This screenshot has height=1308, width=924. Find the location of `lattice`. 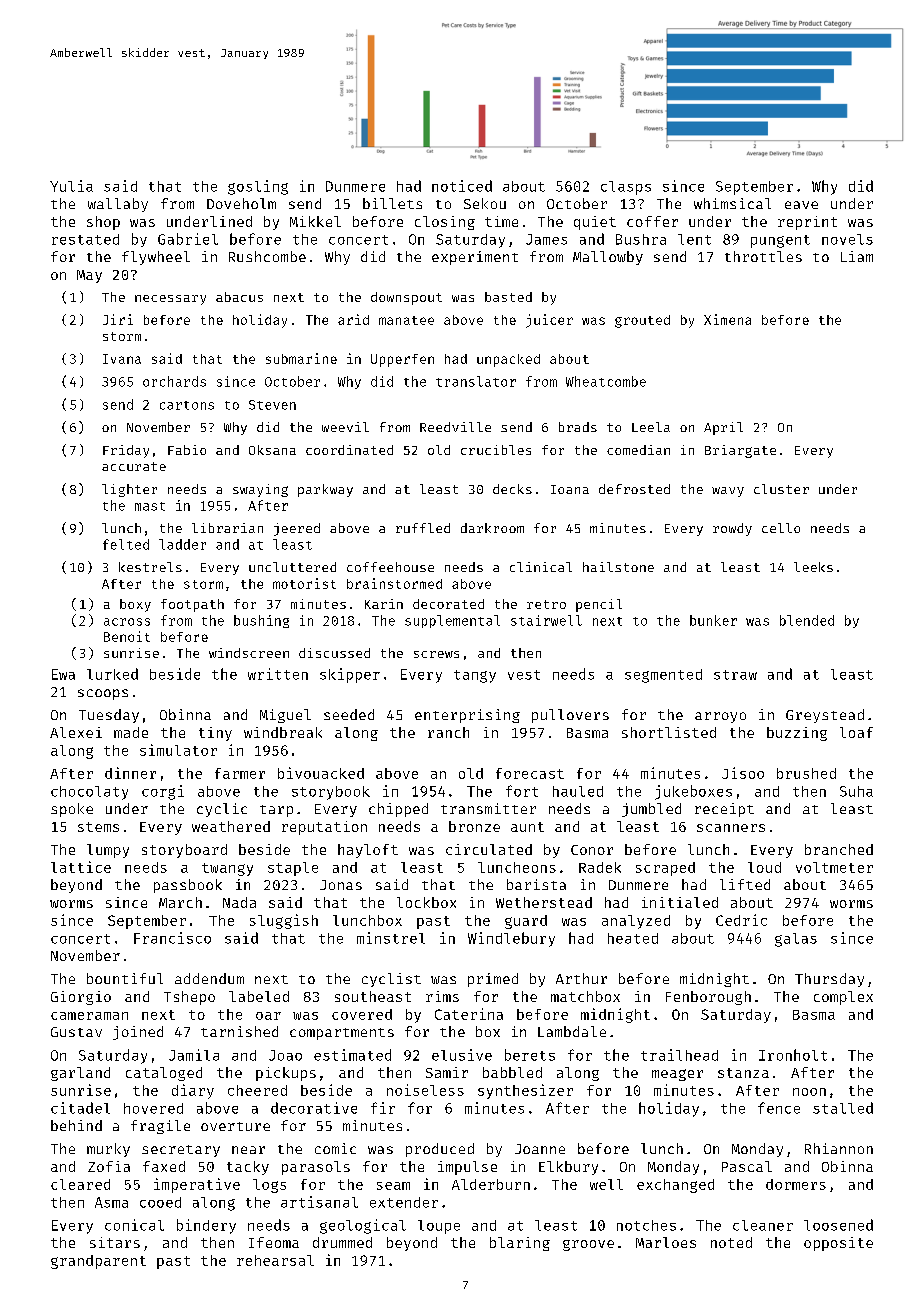

lattice is located at coordinates (81, 867).
